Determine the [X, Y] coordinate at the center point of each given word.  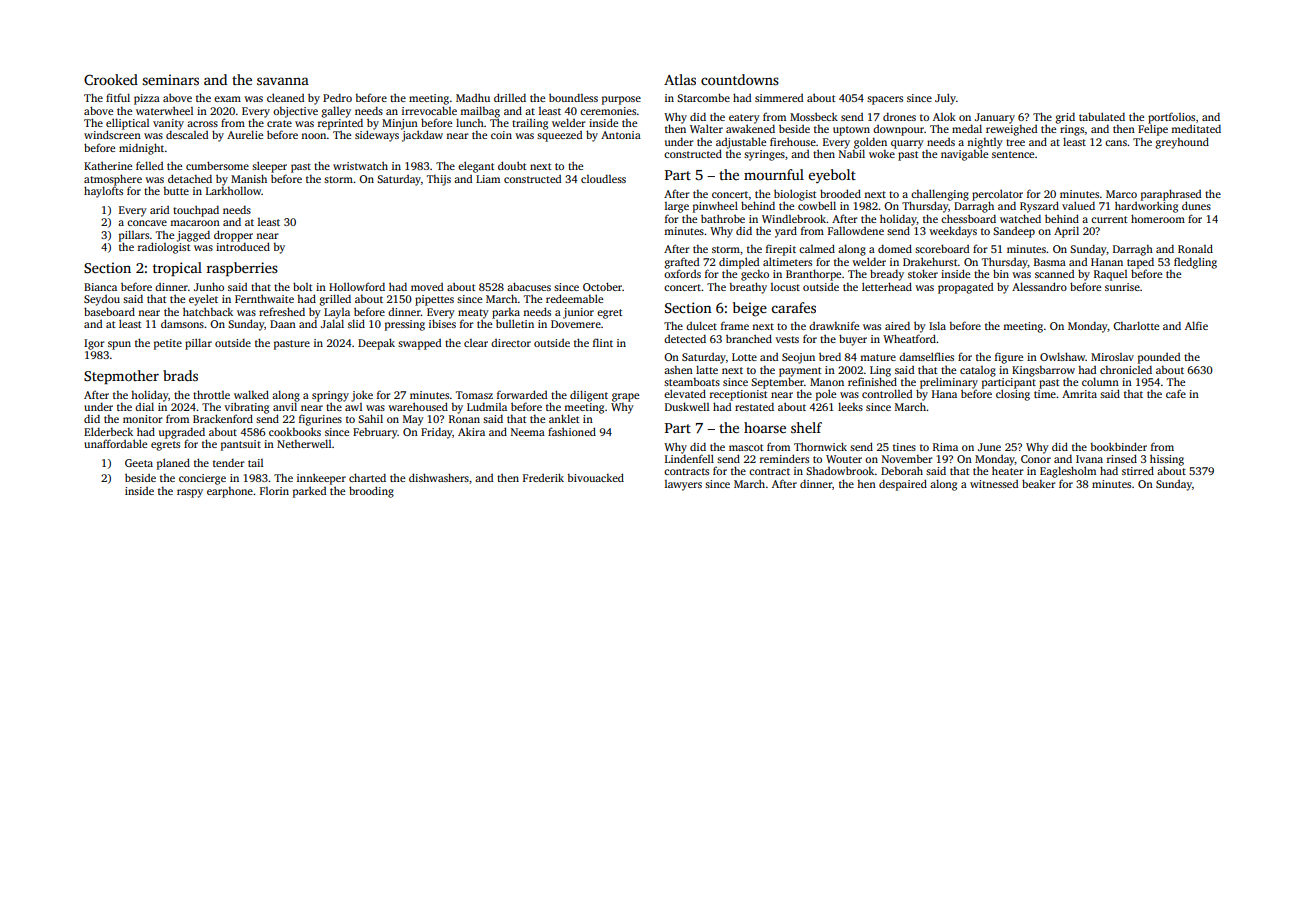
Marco [1121, 194]
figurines [320, 420]
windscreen [112, 134]
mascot [746, 447]
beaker [1039, 483]
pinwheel [715, 207]
